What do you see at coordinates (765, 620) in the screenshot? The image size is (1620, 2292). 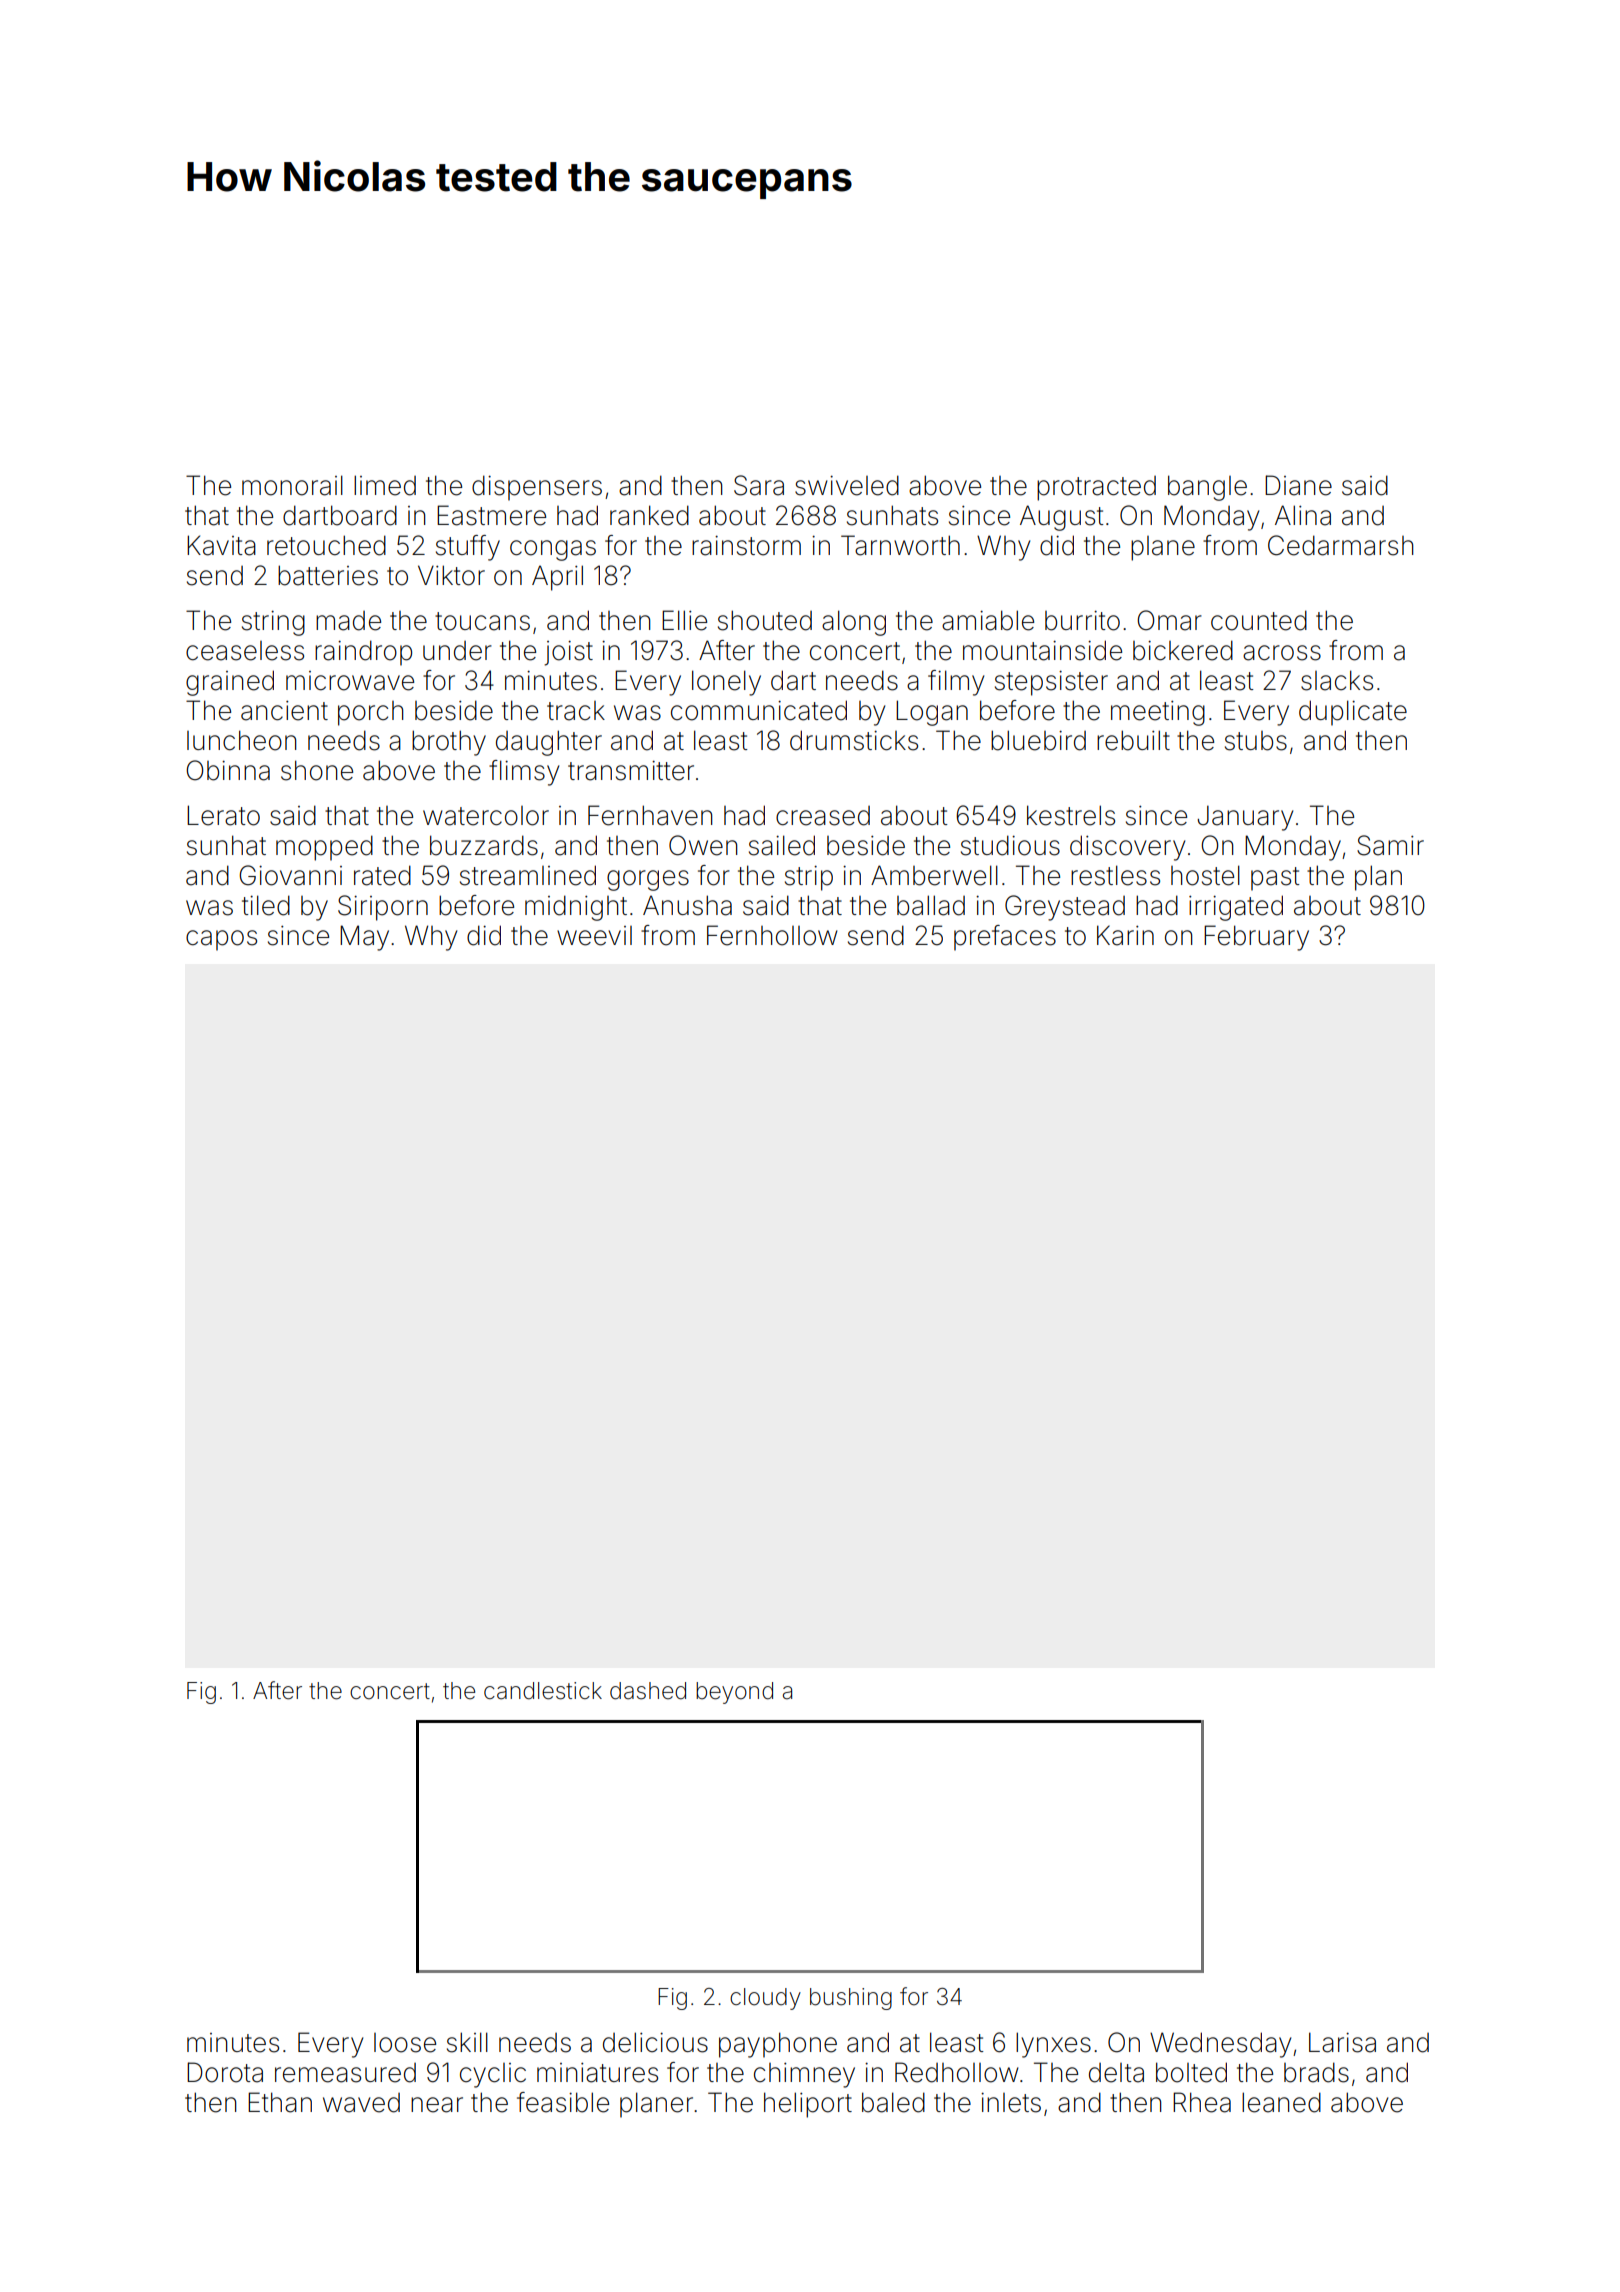 I see `shouted` at bounding box center [765, 620].
